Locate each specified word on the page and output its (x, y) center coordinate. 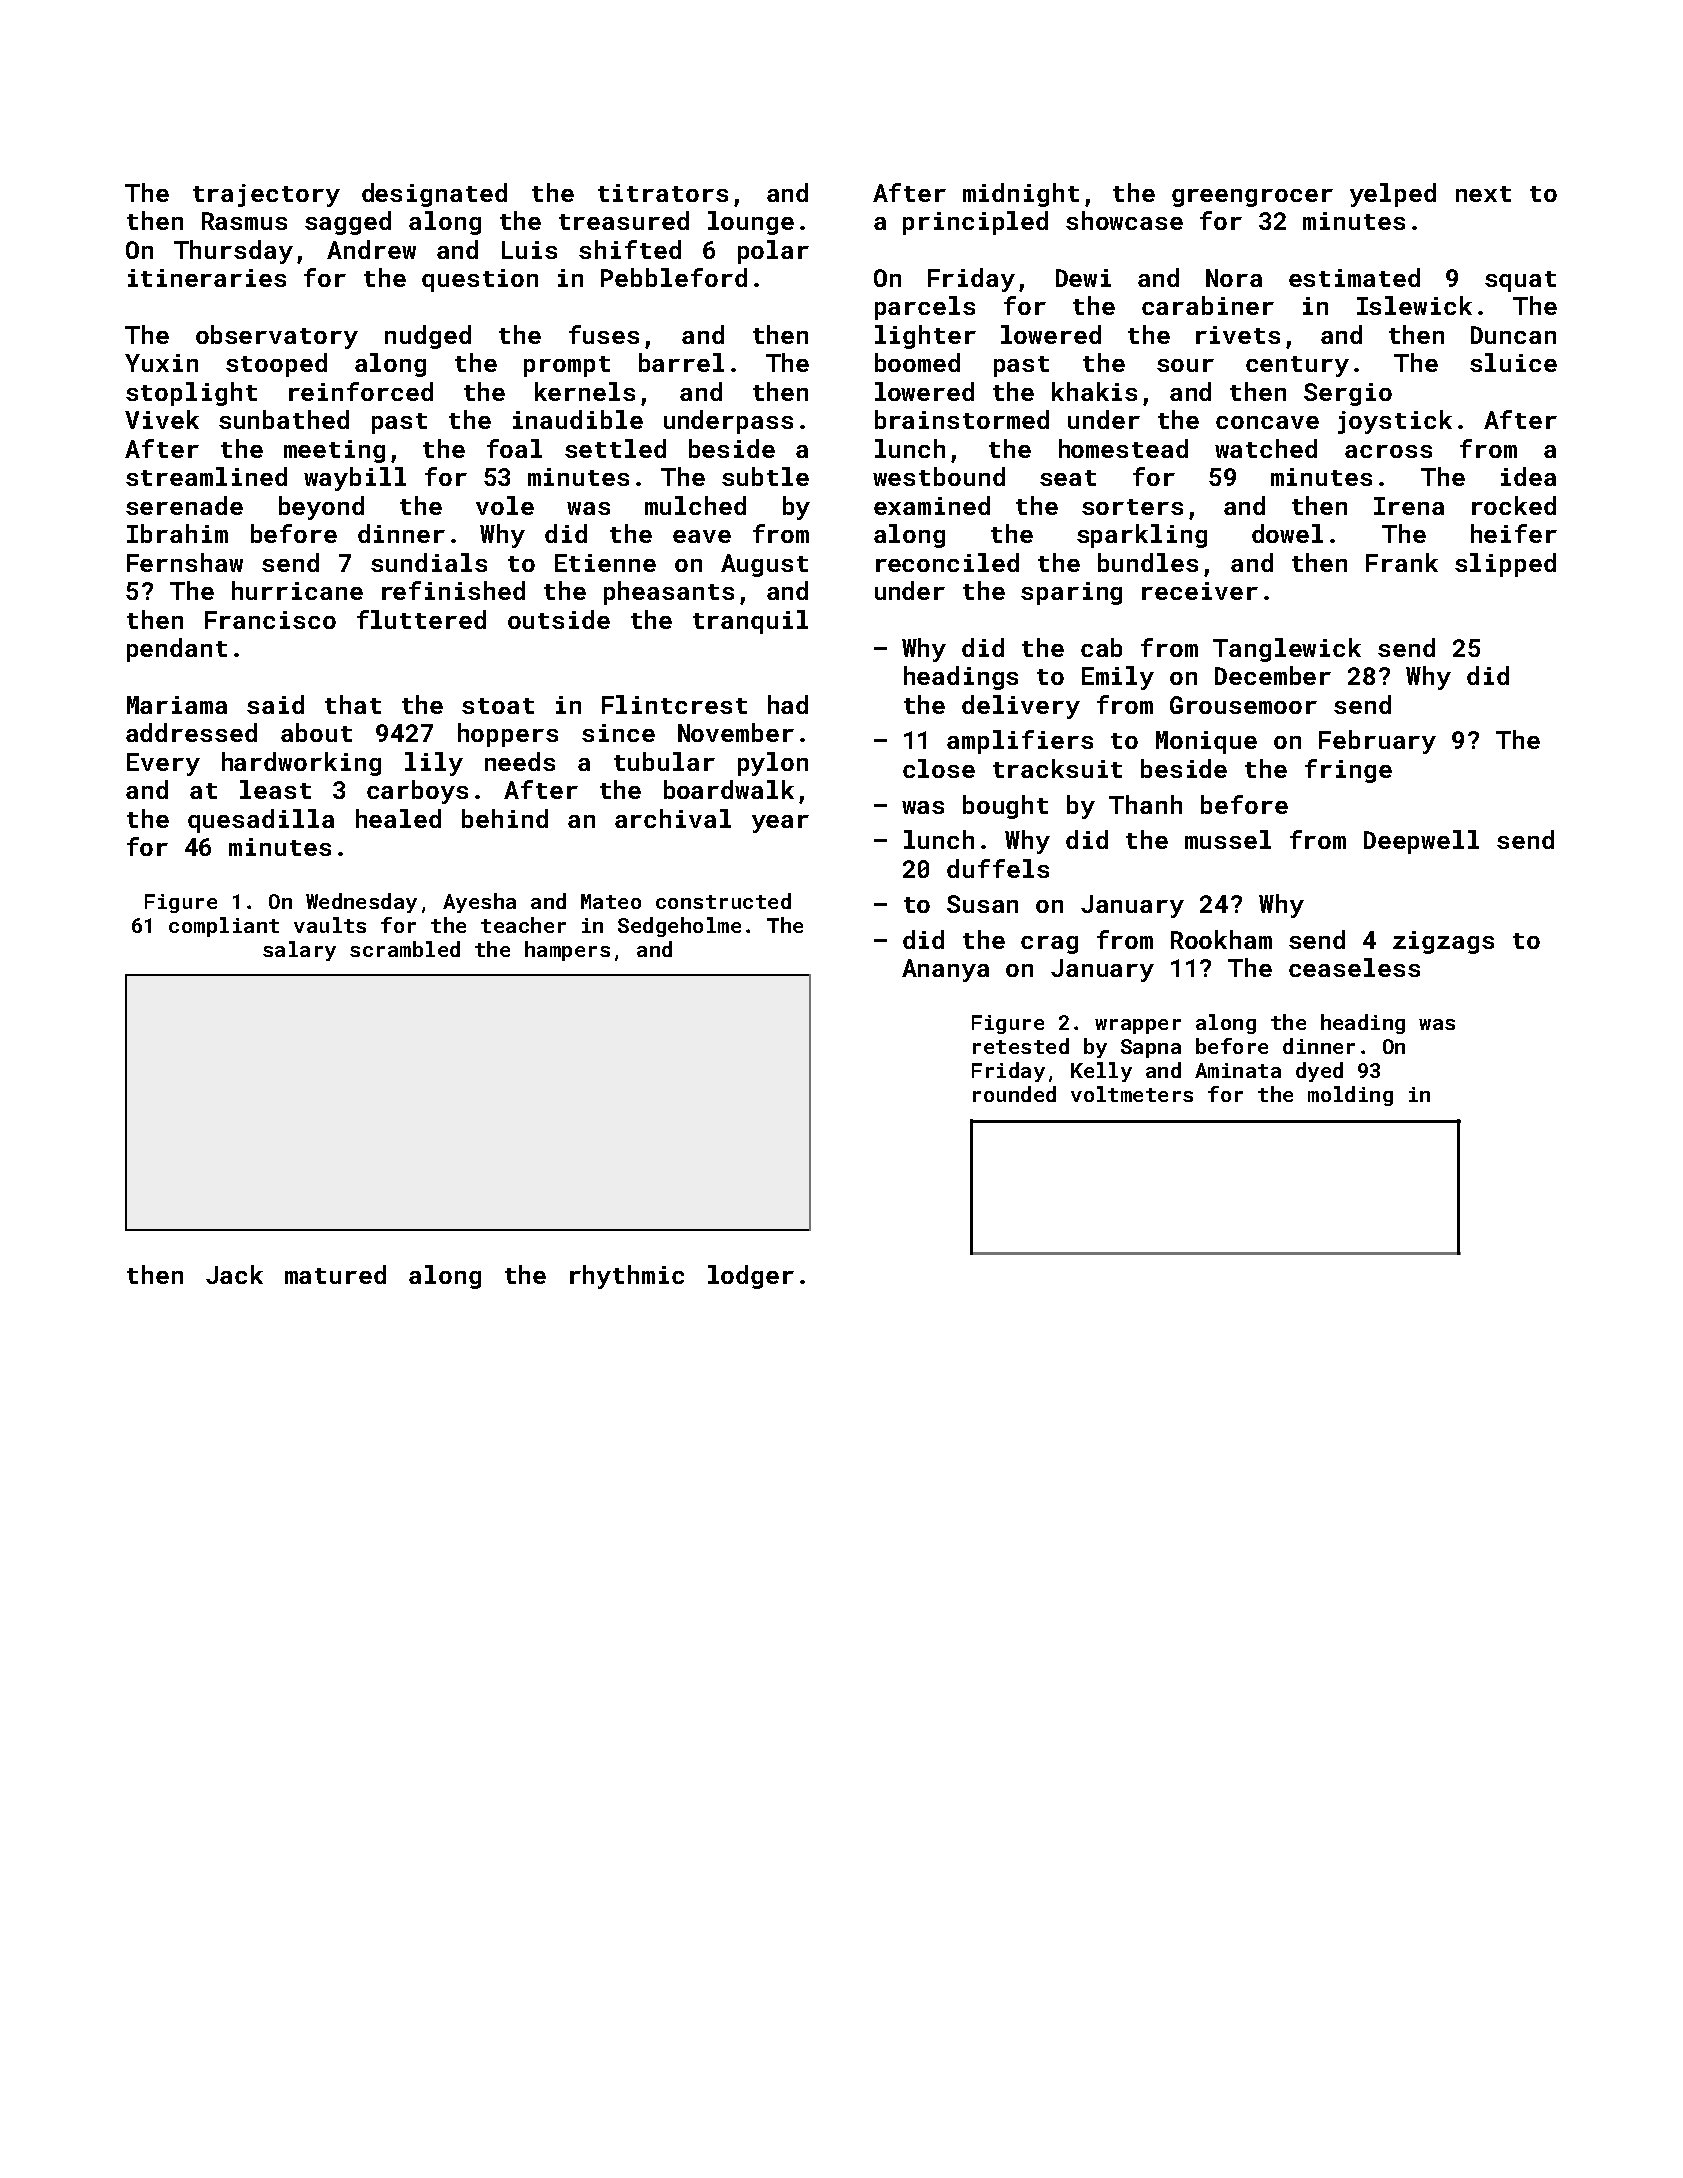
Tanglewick (1287, 650)
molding (1350, 1096)
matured (335, 1274)
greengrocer (1252, 198)
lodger (751, 1277)
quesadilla (261, 821)
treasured (624, 220)
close (939, 768)
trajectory (266, 195)
